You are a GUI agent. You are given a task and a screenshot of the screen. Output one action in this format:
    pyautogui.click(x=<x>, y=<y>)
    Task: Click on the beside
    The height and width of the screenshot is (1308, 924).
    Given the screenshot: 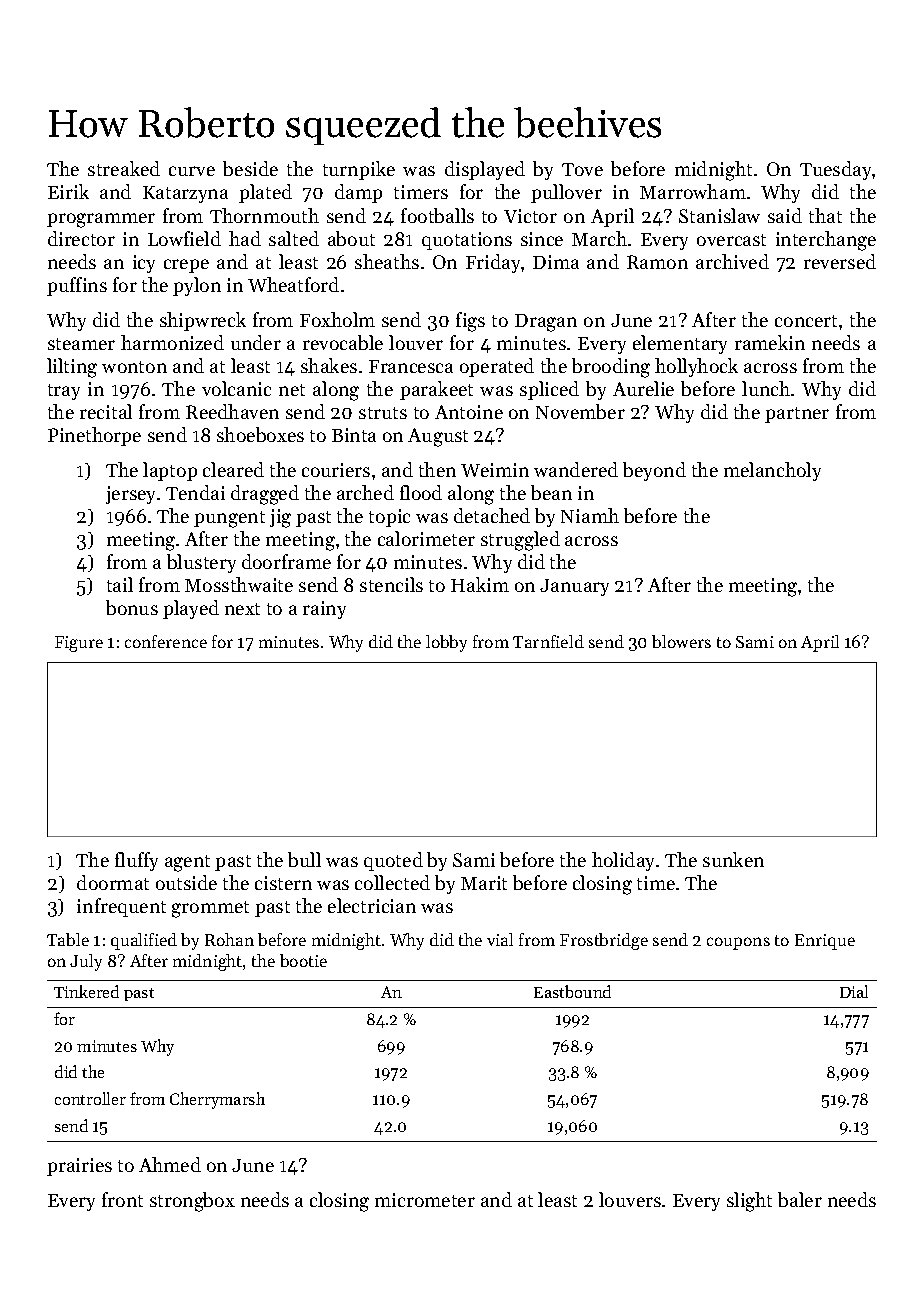 What is the action you would take?
    pyautogui.click(x=250, y=168)
